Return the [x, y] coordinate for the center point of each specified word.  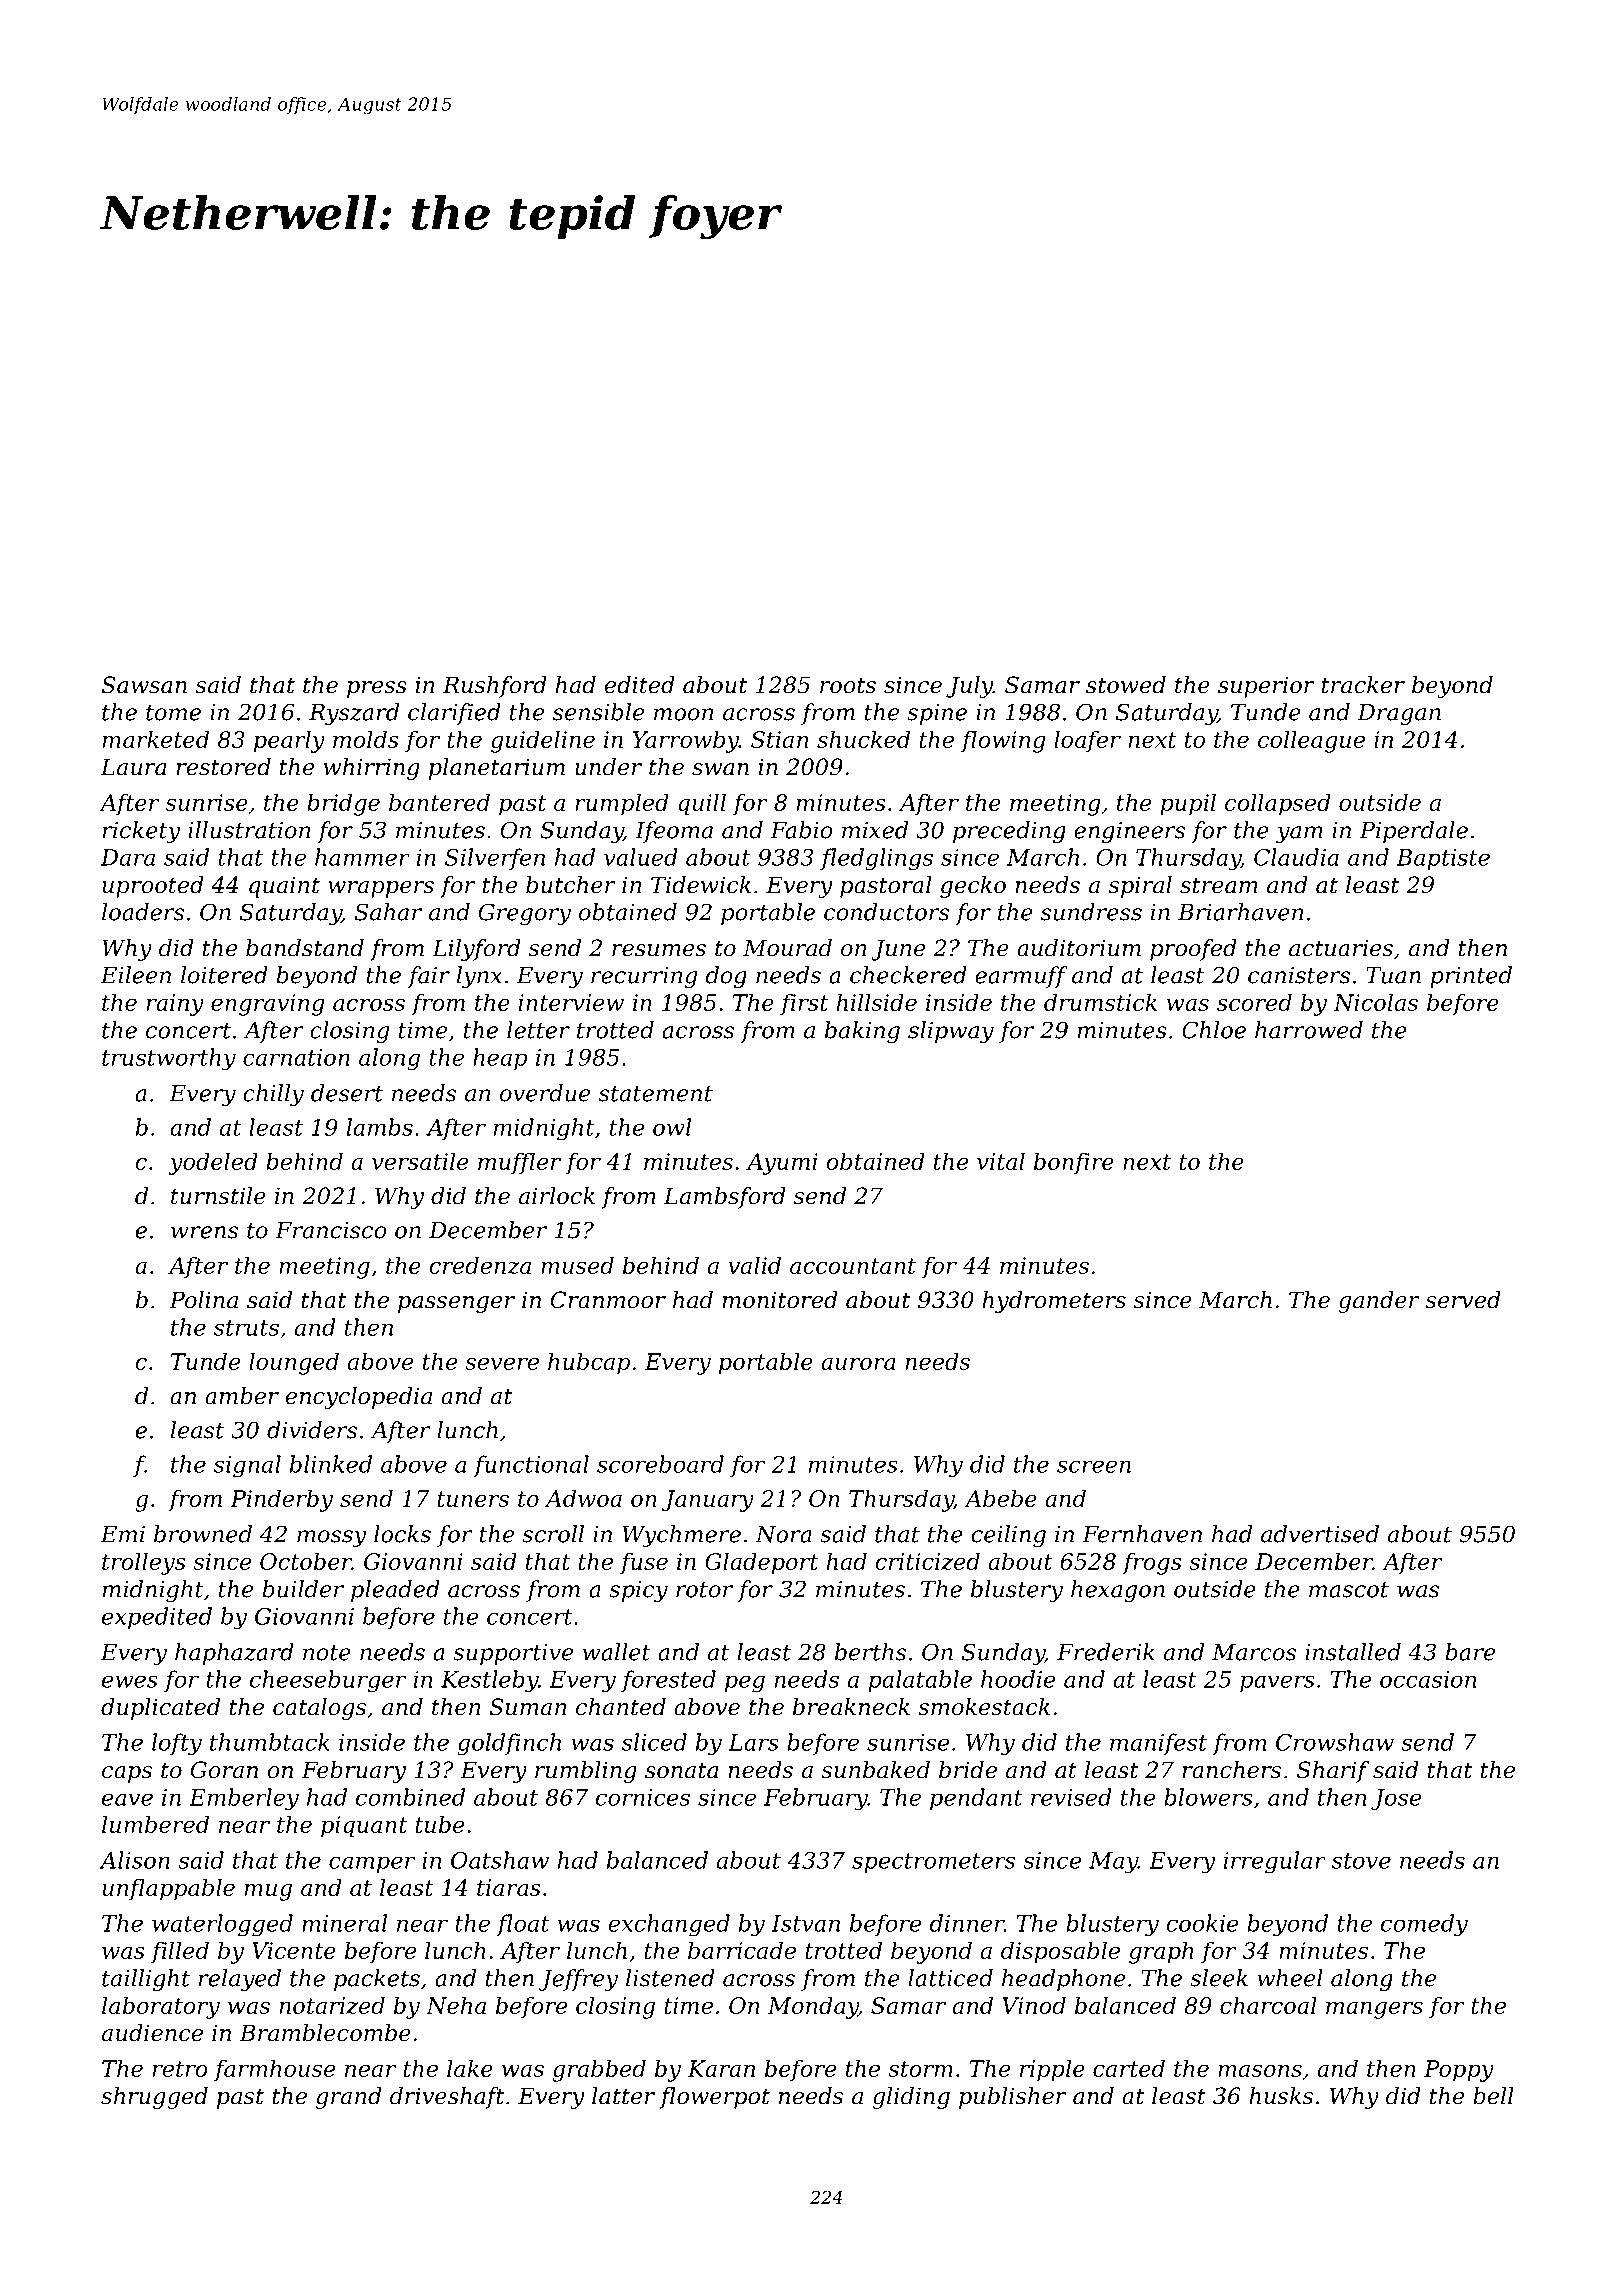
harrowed [1309, 1030]
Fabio [801, 830]
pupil [1188, 804]
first [804, 1004]
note [327, 1653]
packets [377, 1980]
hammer [362, 857]
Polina [203, 1300]
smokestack [984, 1707]
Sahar [388, 912]
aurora [858, 1364]
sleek [1219, 1978]
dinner [967, 1923]
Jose [1396, 1799]
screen [1094, 1466]
